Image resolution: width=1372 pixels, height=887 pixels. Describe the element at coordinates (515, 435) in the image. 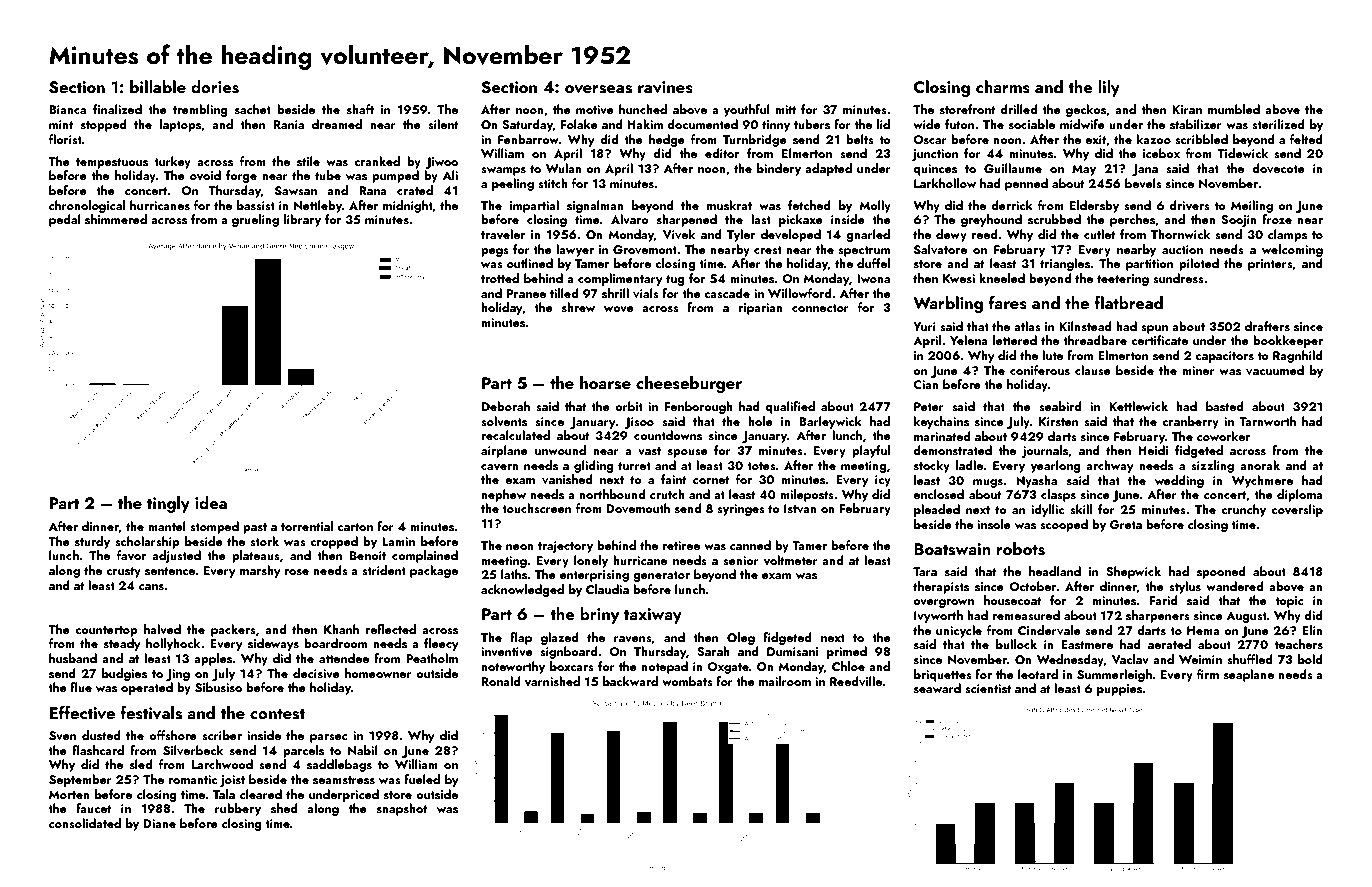

I see `recalculated` at that location.
